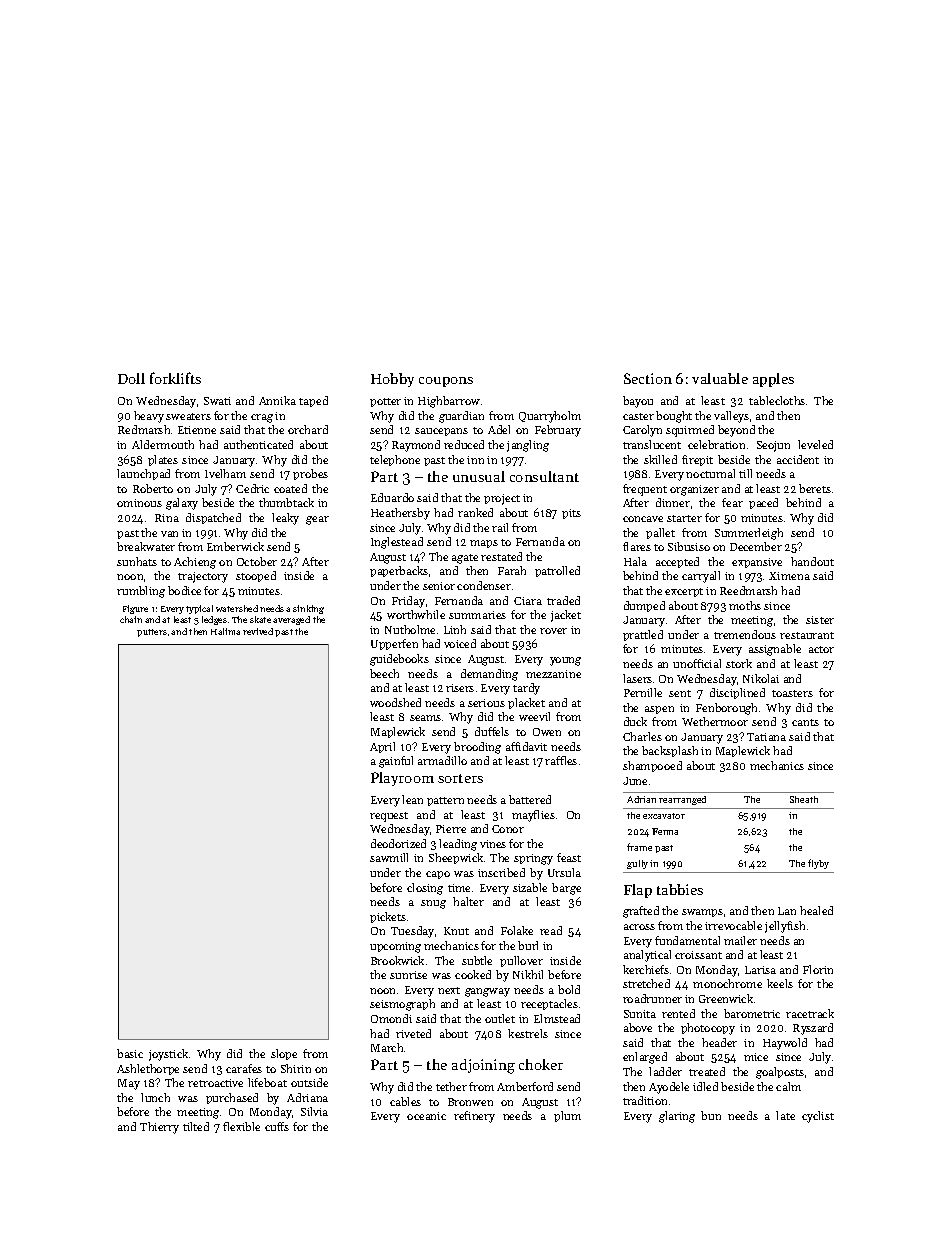 This document has height=1233, width=952. Describe the element at coordinates (820, 620) in the document. I see `sister` at that location.
